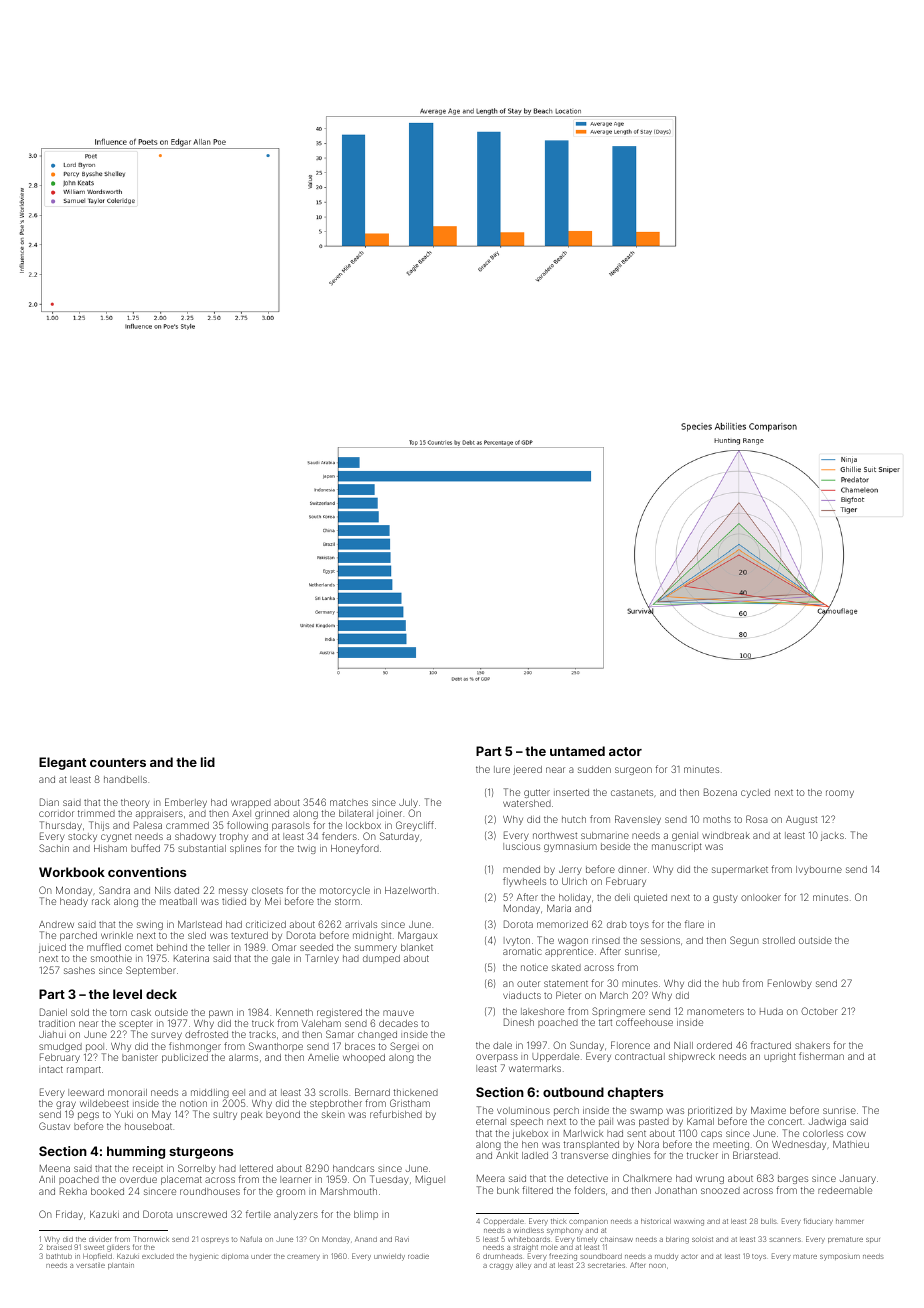  I want to click on Ivybourne, so click(819, 870).
